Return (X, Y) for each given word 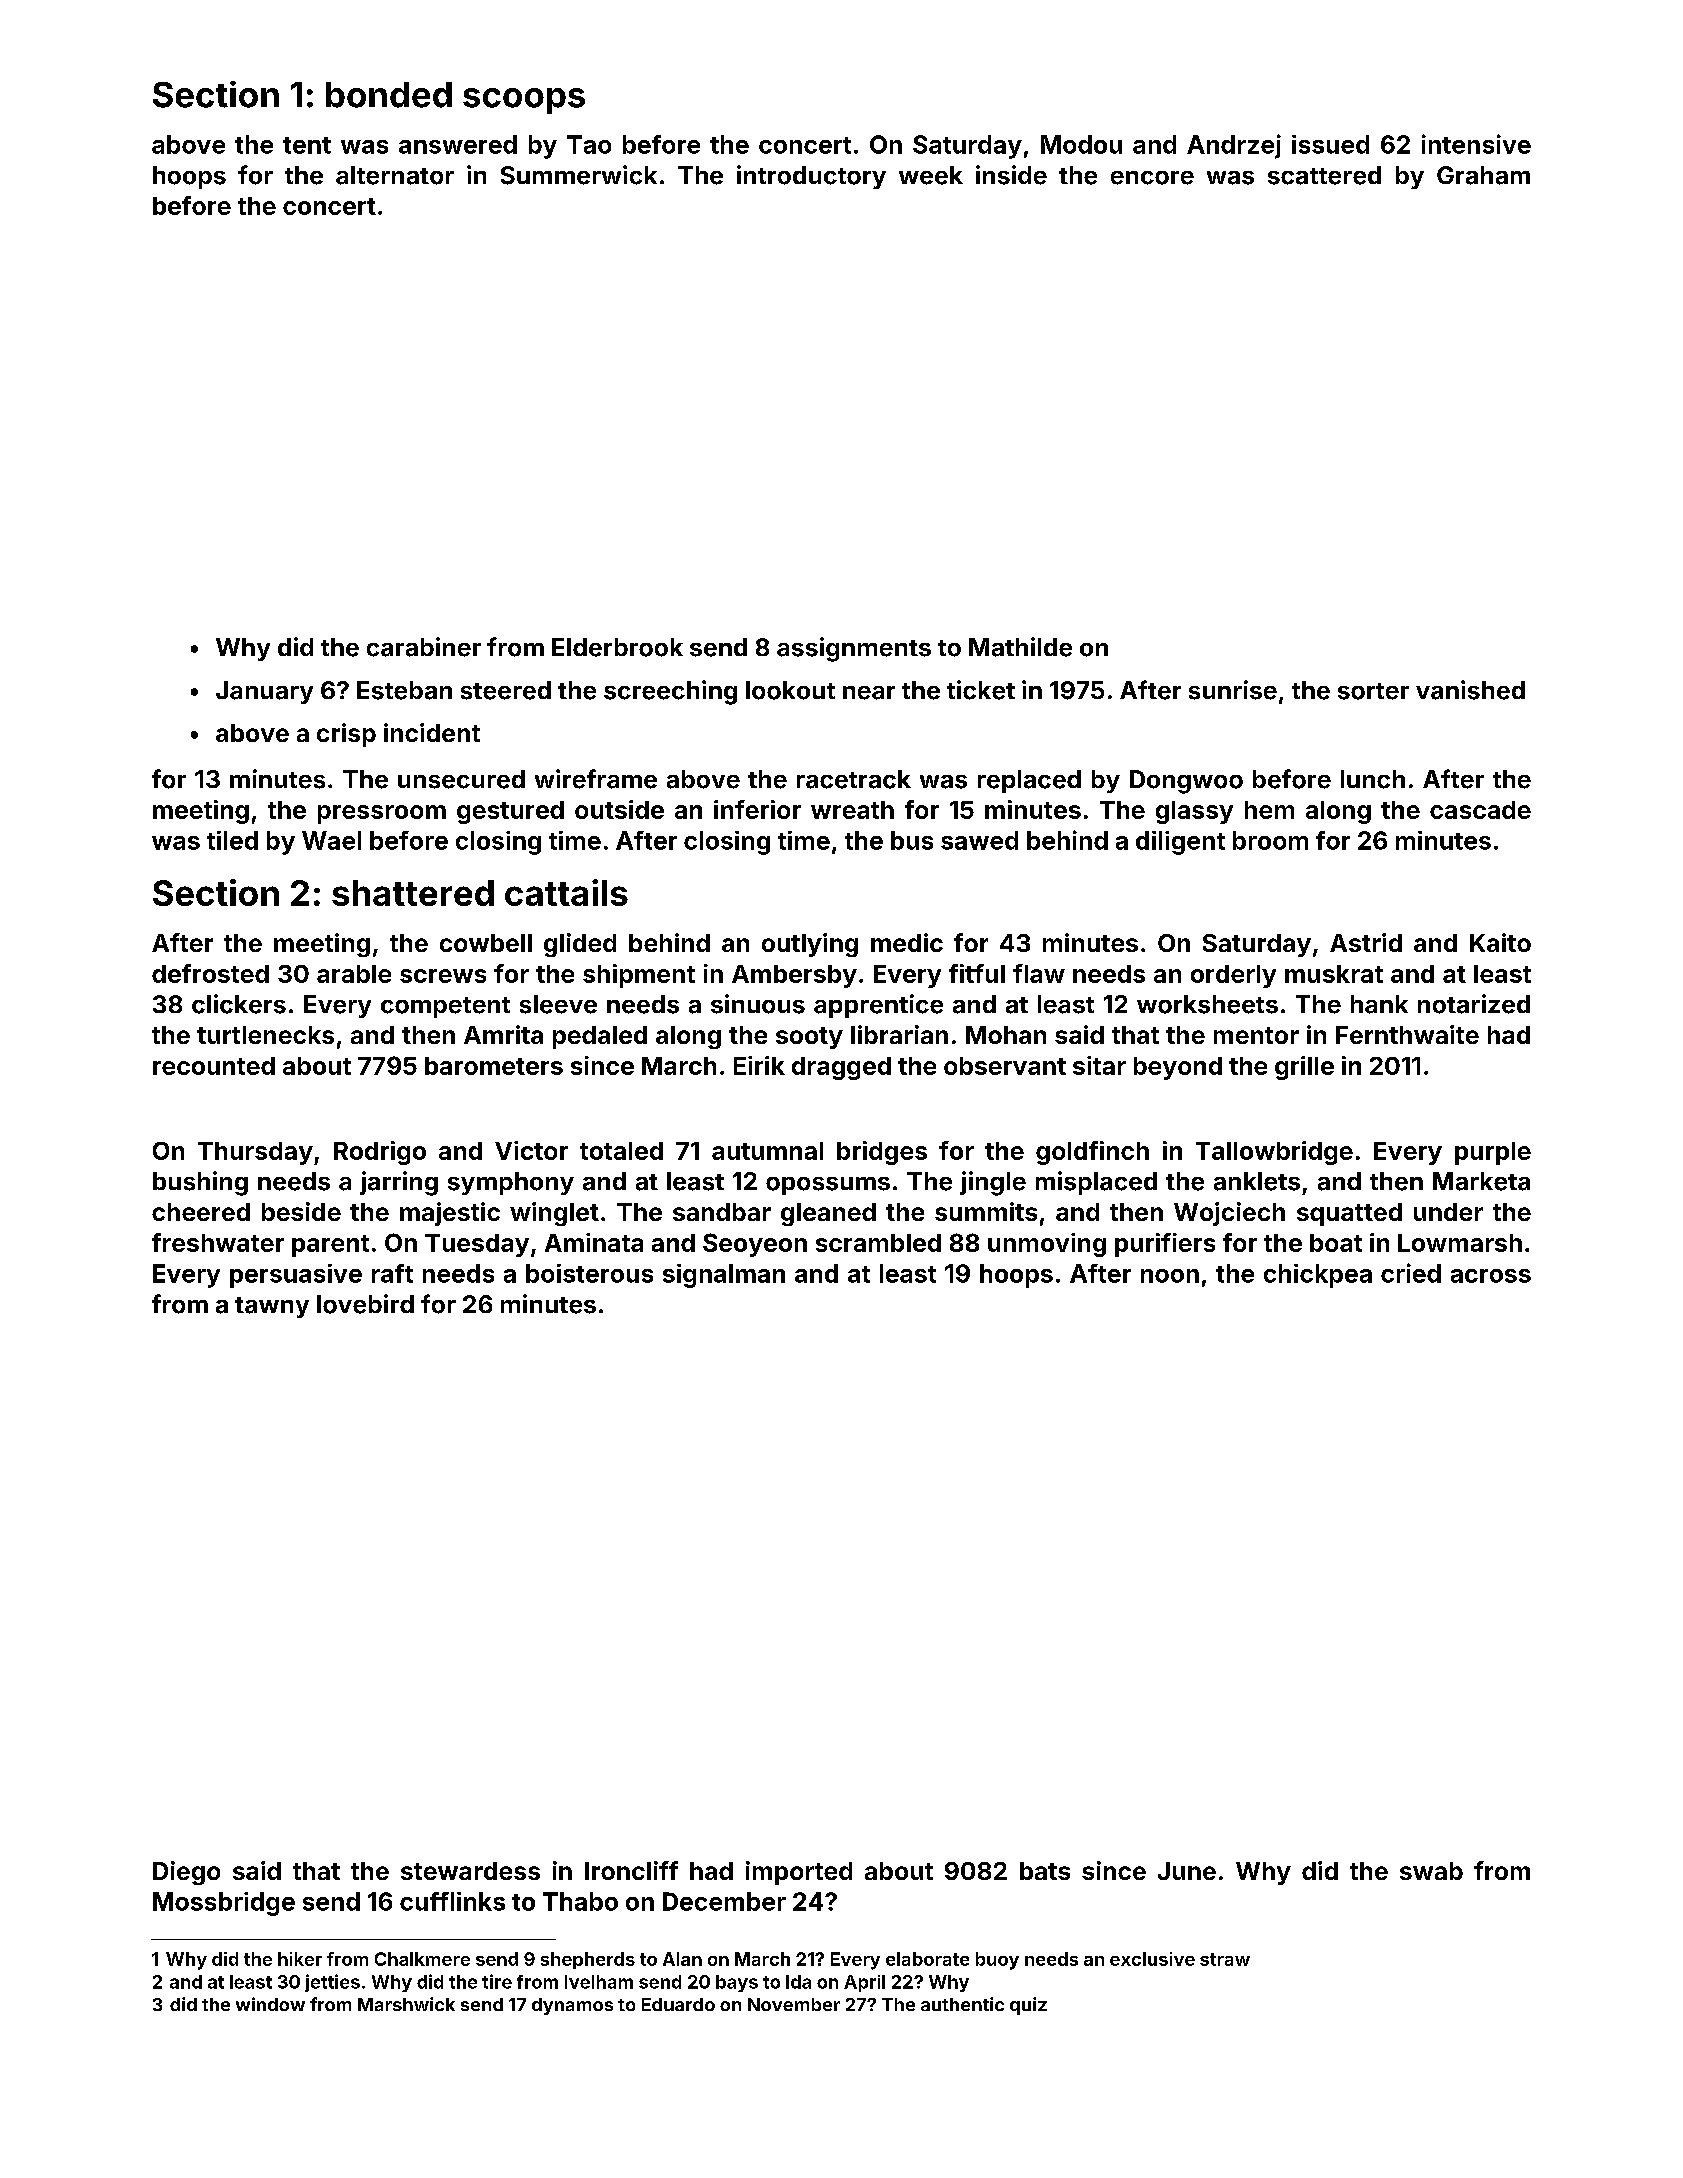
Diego (186, 1873)
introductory (811, 177)
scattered (1324, 175)
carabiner (424, 647)
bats (1045, 1871)
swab (1431, 1871)
